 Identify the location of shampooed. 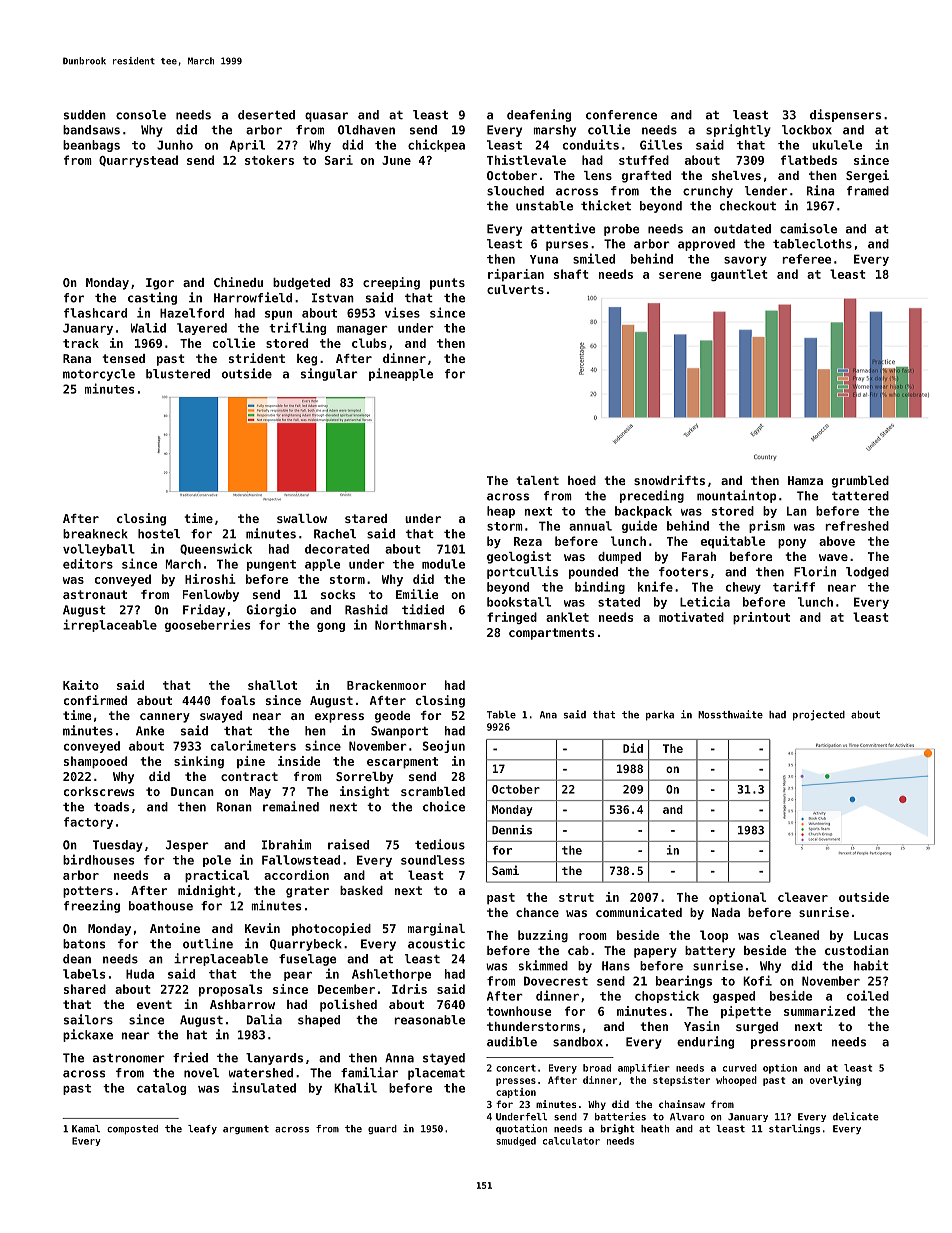
(95, 762).
